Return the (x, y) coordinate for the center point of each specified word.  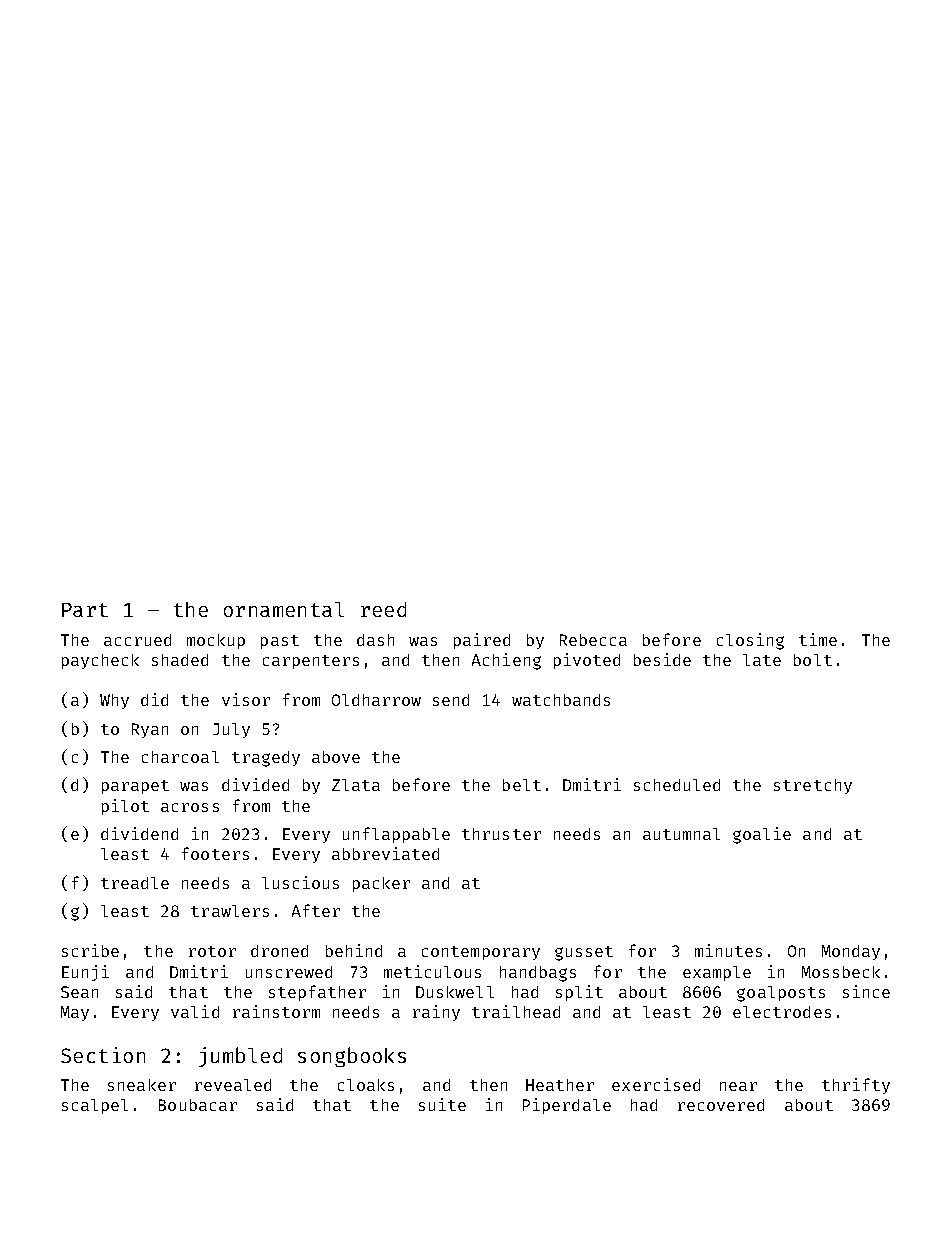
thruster (501, 834)
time (818, 639)
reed (383, 609)
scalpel (95, 1106)
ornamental (284, 609)
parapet (135, 787)
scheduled (677, 785)
